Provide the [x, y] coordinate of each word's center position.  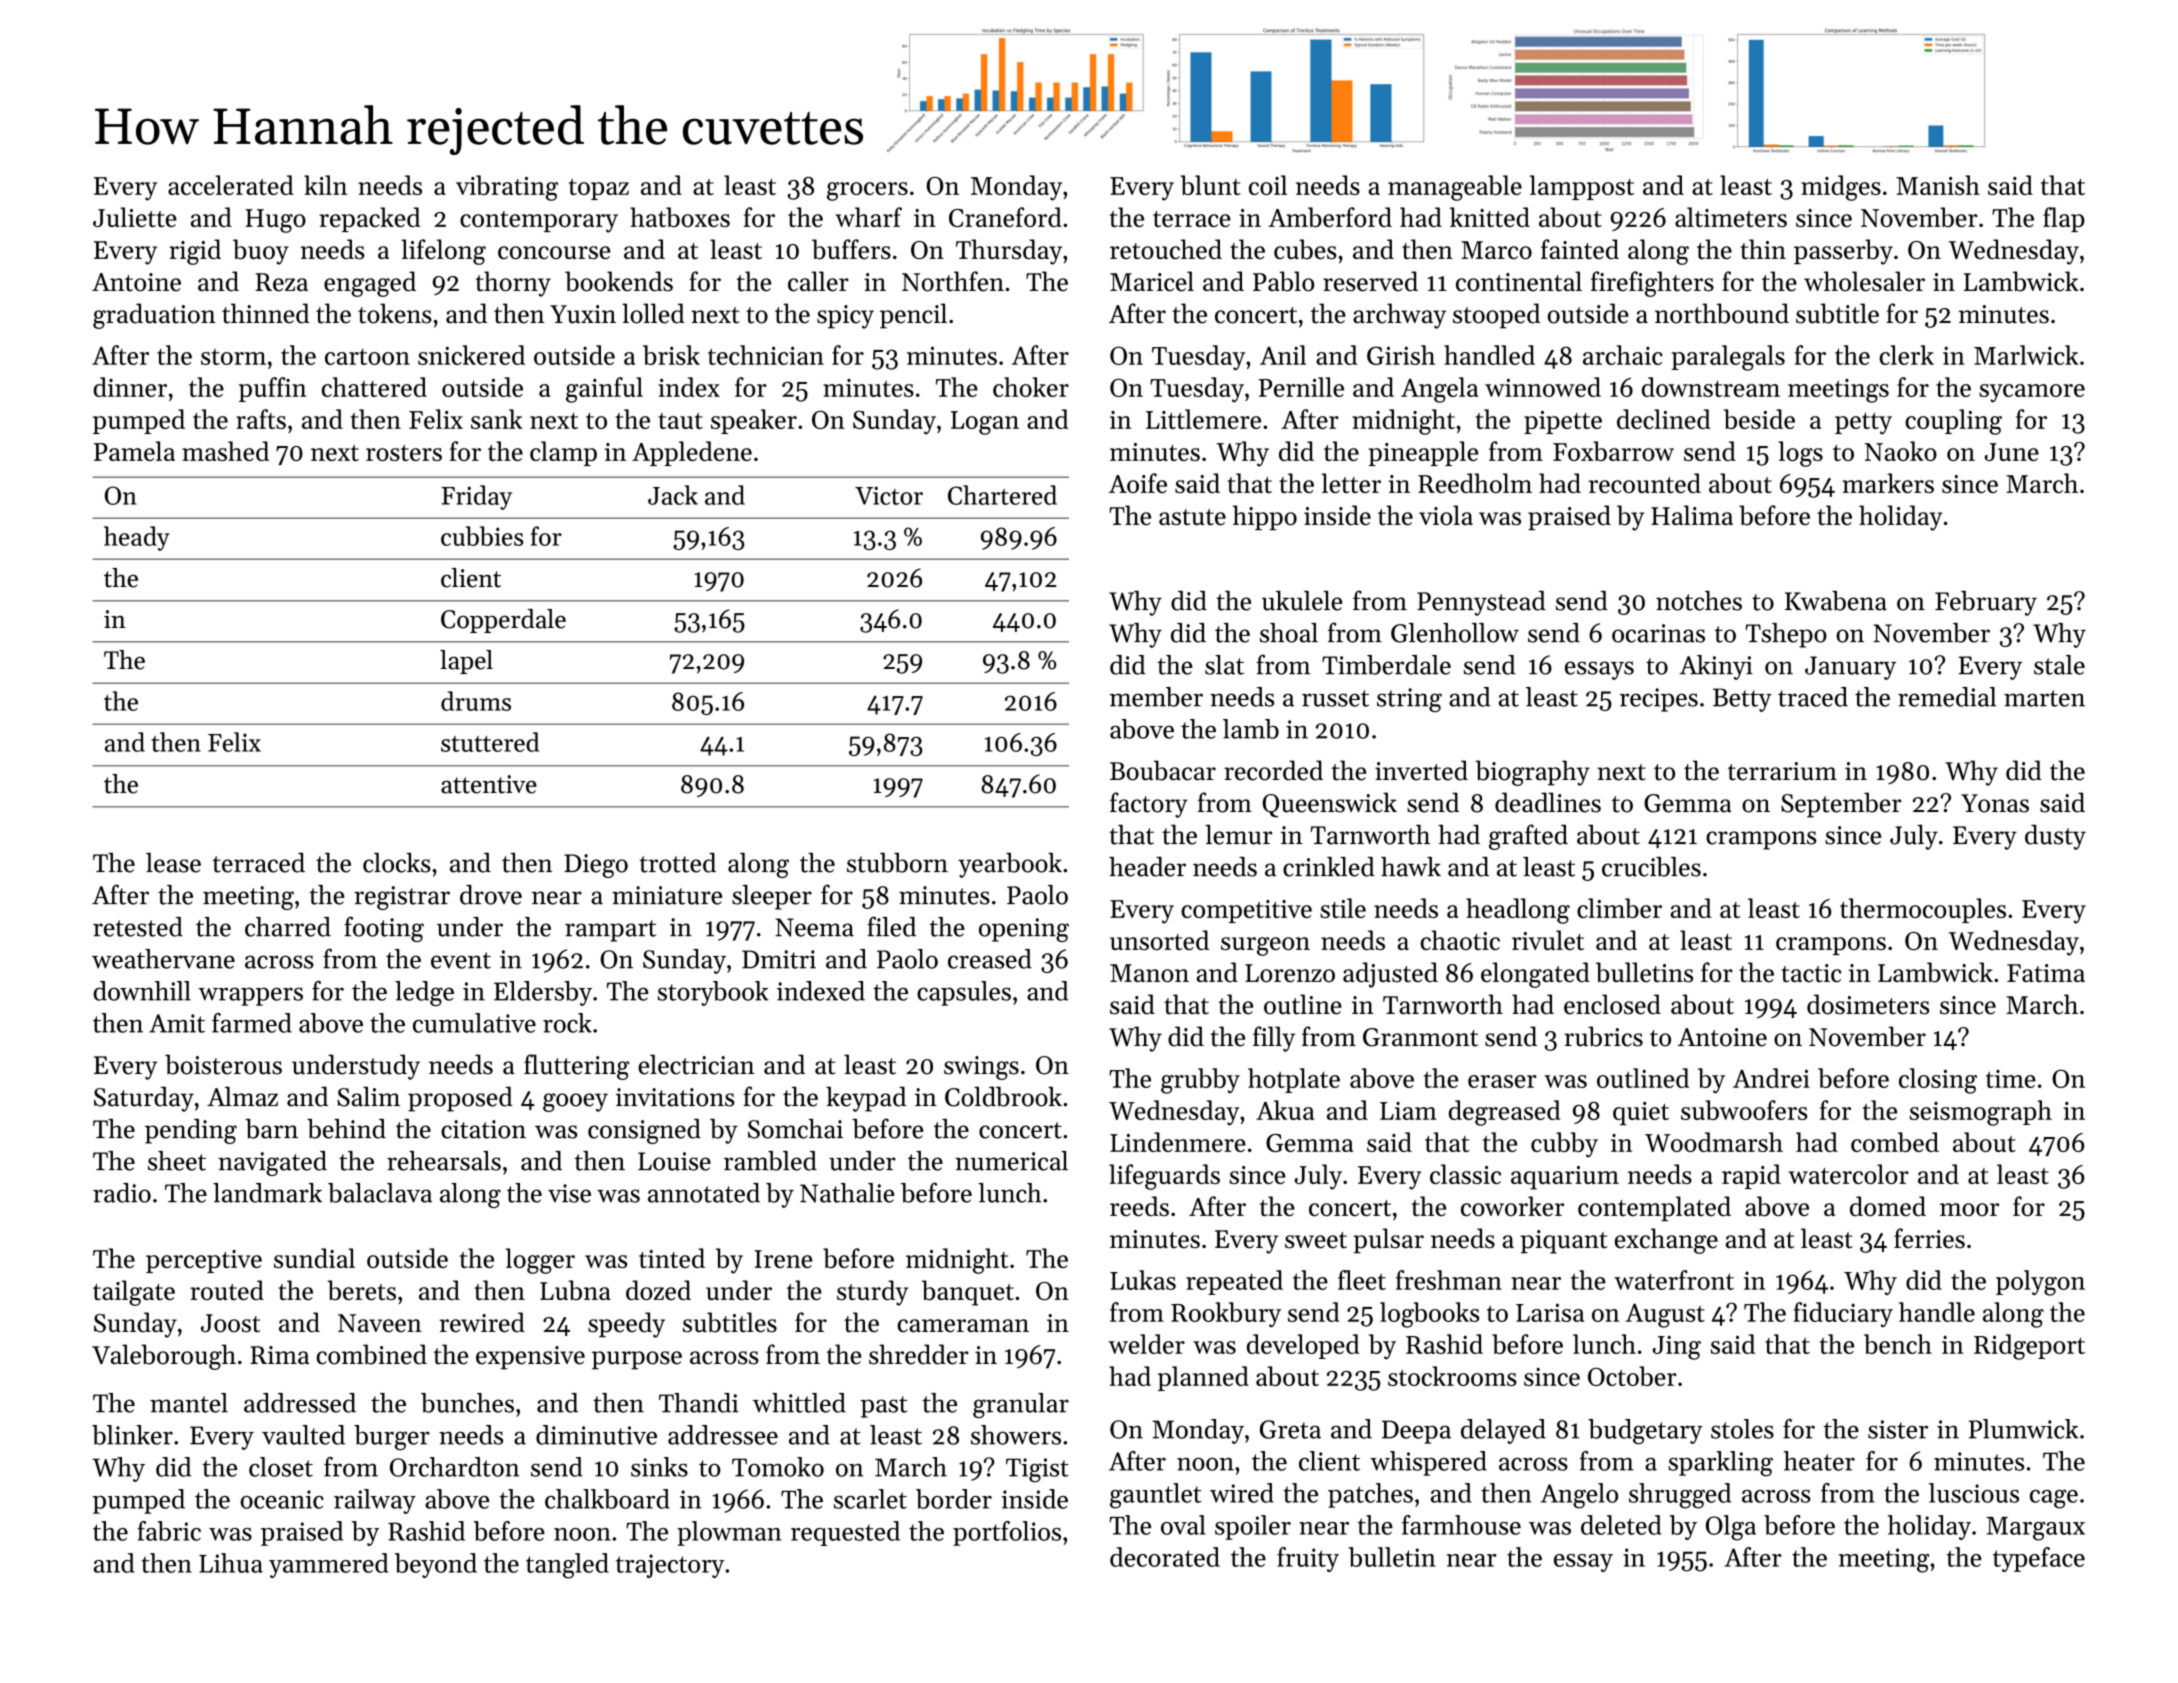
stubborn [897, 863]
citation [483, 1129]
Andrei [1771, 1078]
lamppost [1582, 187]
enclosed [1612, 1004]
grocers [867, 191]
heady [137, 538]
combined [371, 1354]
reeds [1139, 1206]
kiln [325, 185]
